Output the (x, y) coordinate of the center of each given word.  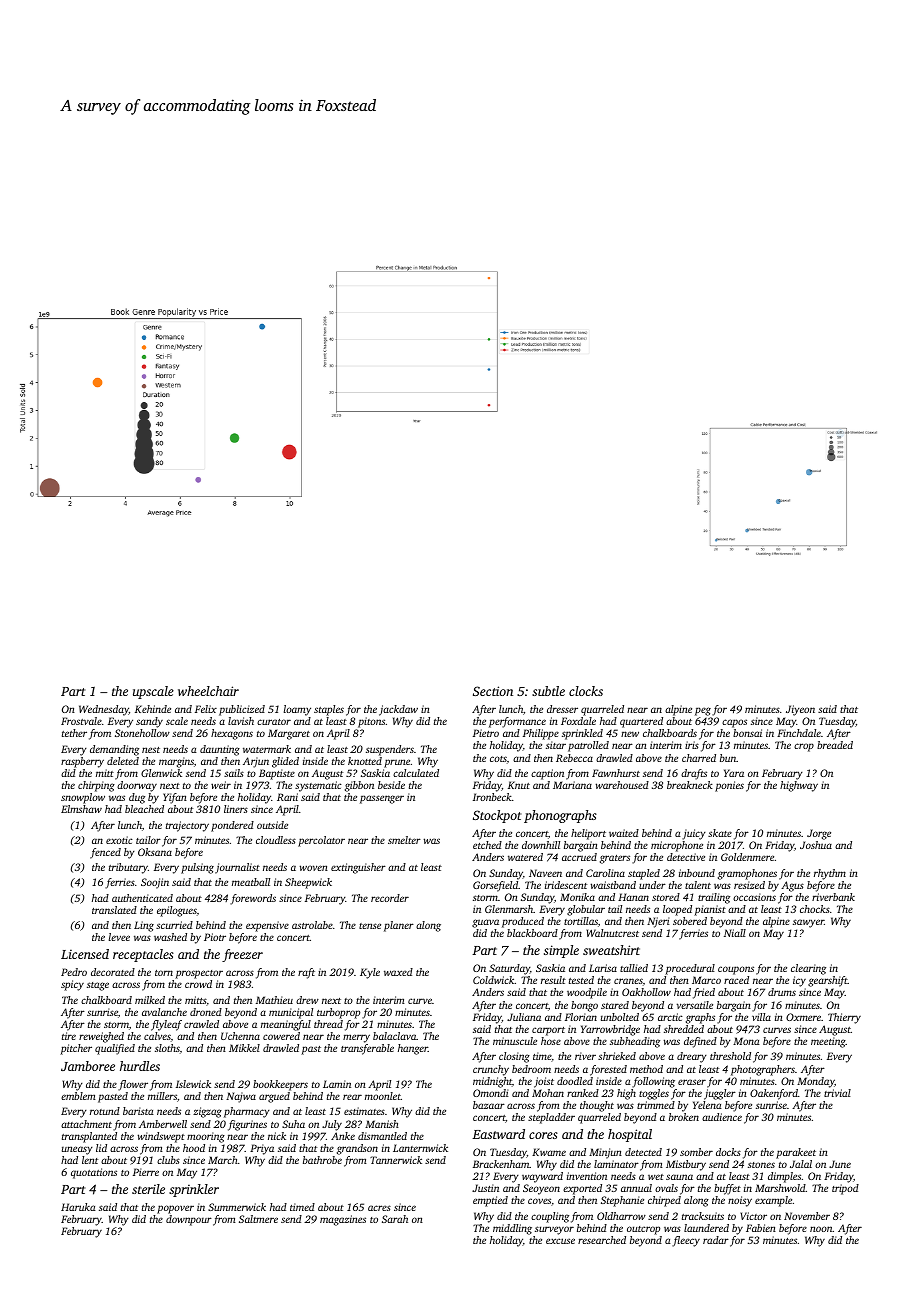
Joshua (816, 845)
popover (175, 1209)
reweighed (101, 1037)
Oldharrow (621, 1216)
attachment (86, 1124)
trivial (837, 1093)
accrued (579, 857)
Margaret (289, 734)
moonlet (383, 1096)
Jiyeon (800, 710)
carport (548, 1031)
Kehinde (153, 709)
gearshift (828, 981)
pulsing (197, 868)
